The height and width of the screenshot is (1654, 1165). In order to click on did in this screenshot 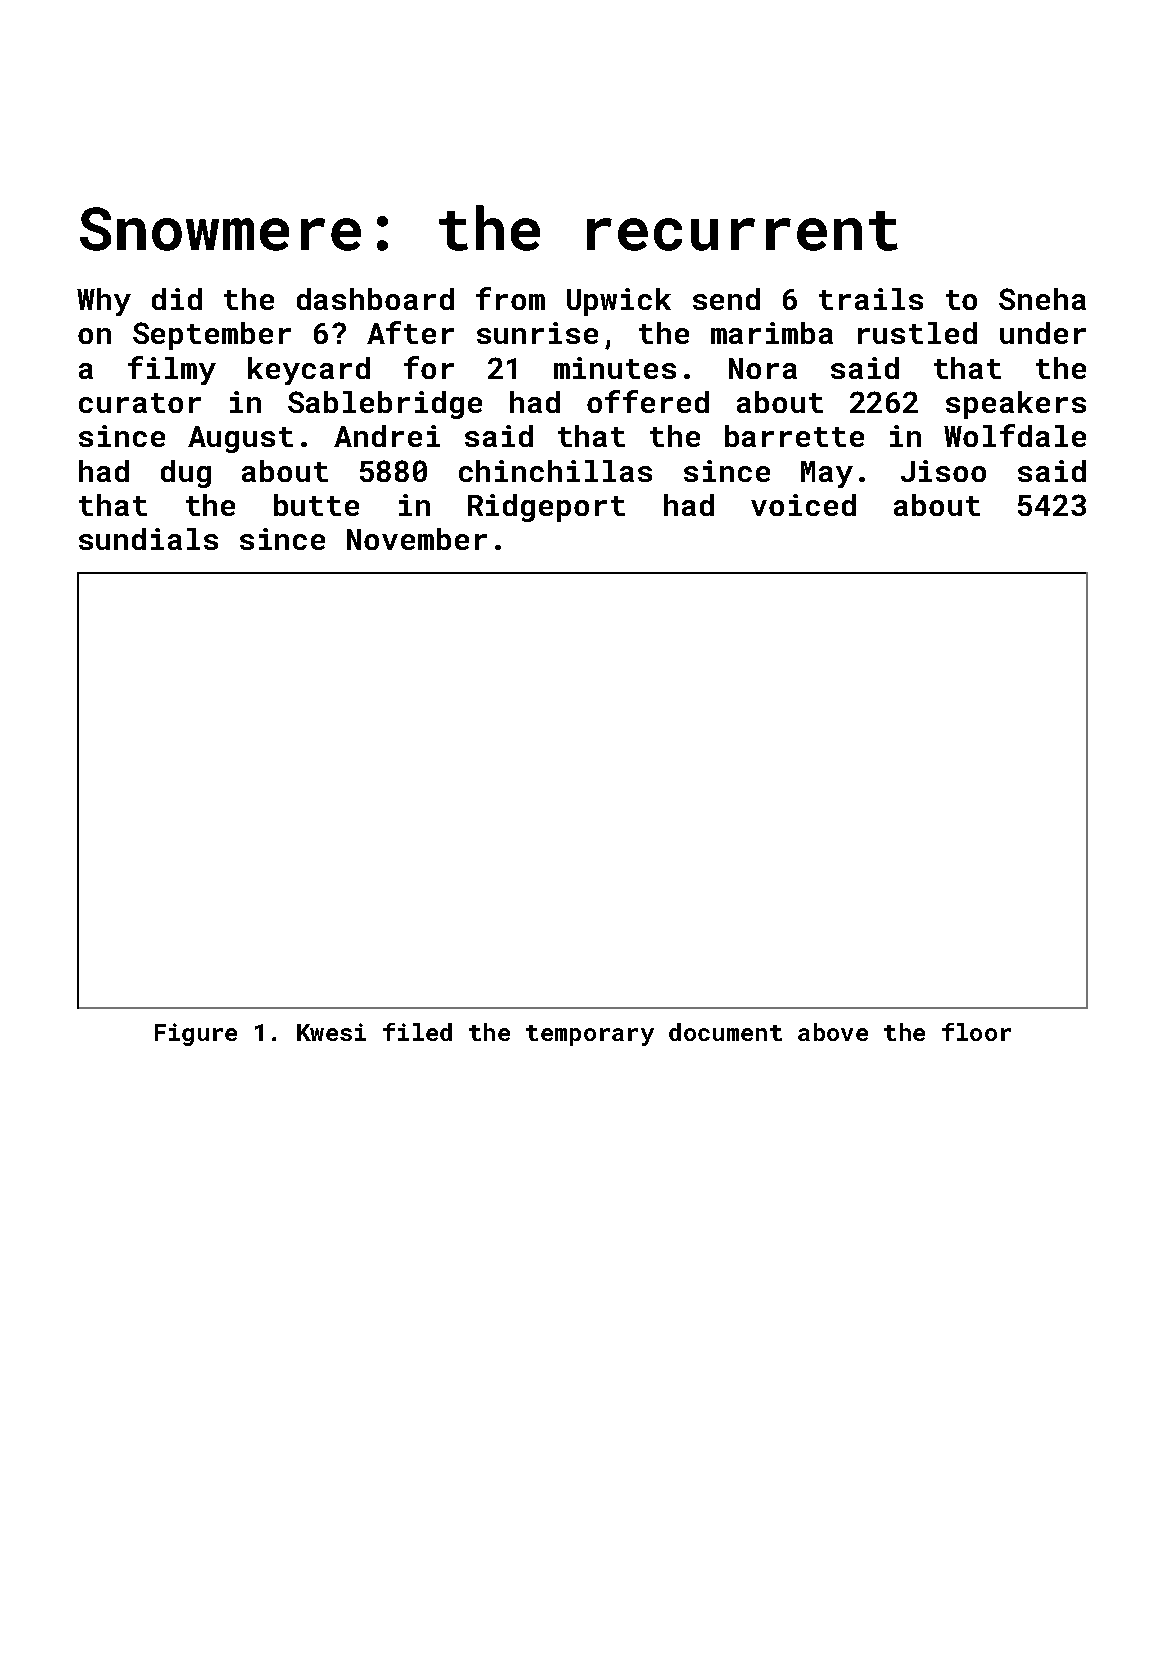, I will do `click(177, 299)`.
